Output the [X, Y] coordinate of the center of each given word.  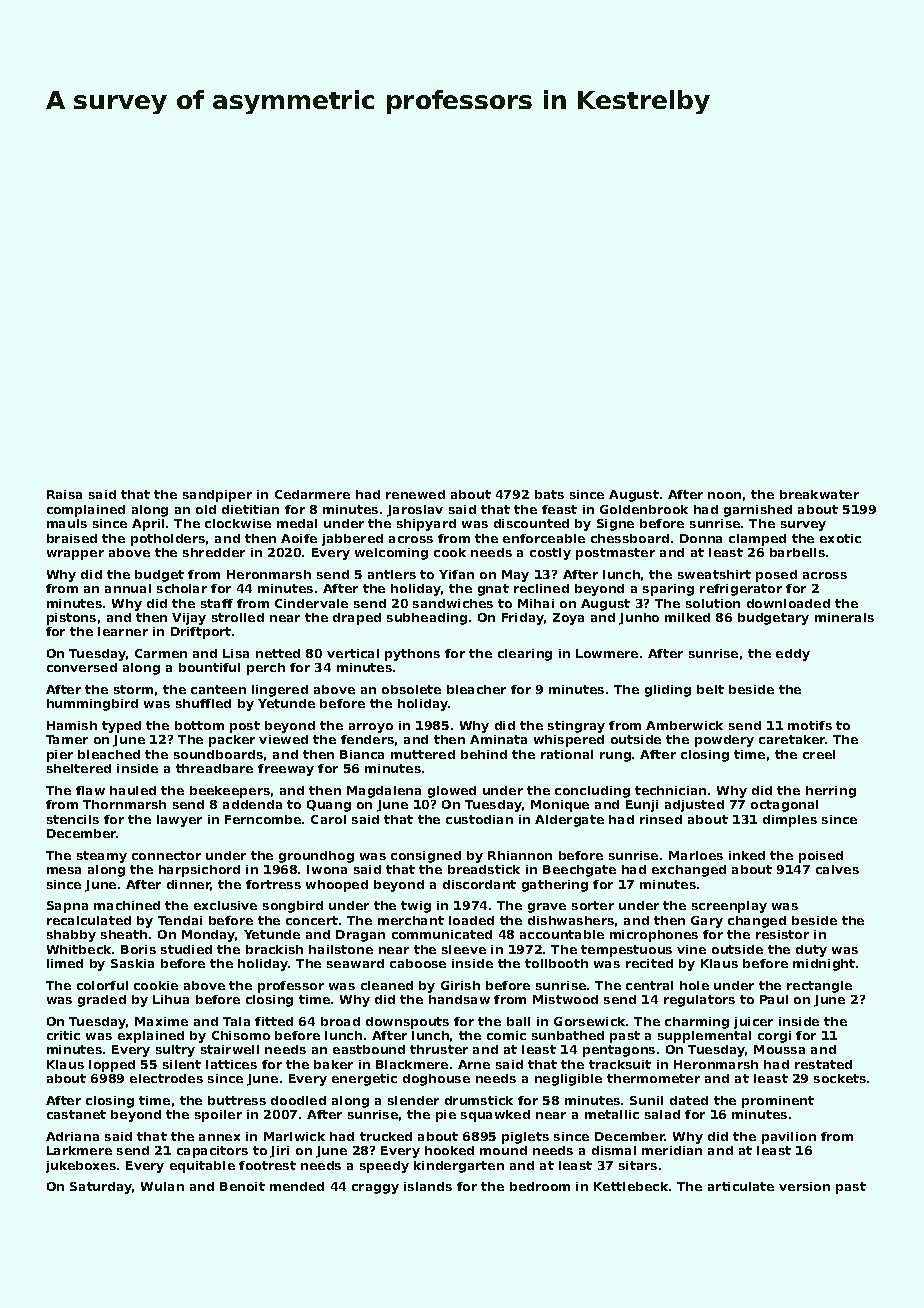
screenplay [729, 907]
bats [549, 494]
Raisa [64, 494]
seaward [355, 963]
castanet [76, 1114]
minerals [844, 617]
